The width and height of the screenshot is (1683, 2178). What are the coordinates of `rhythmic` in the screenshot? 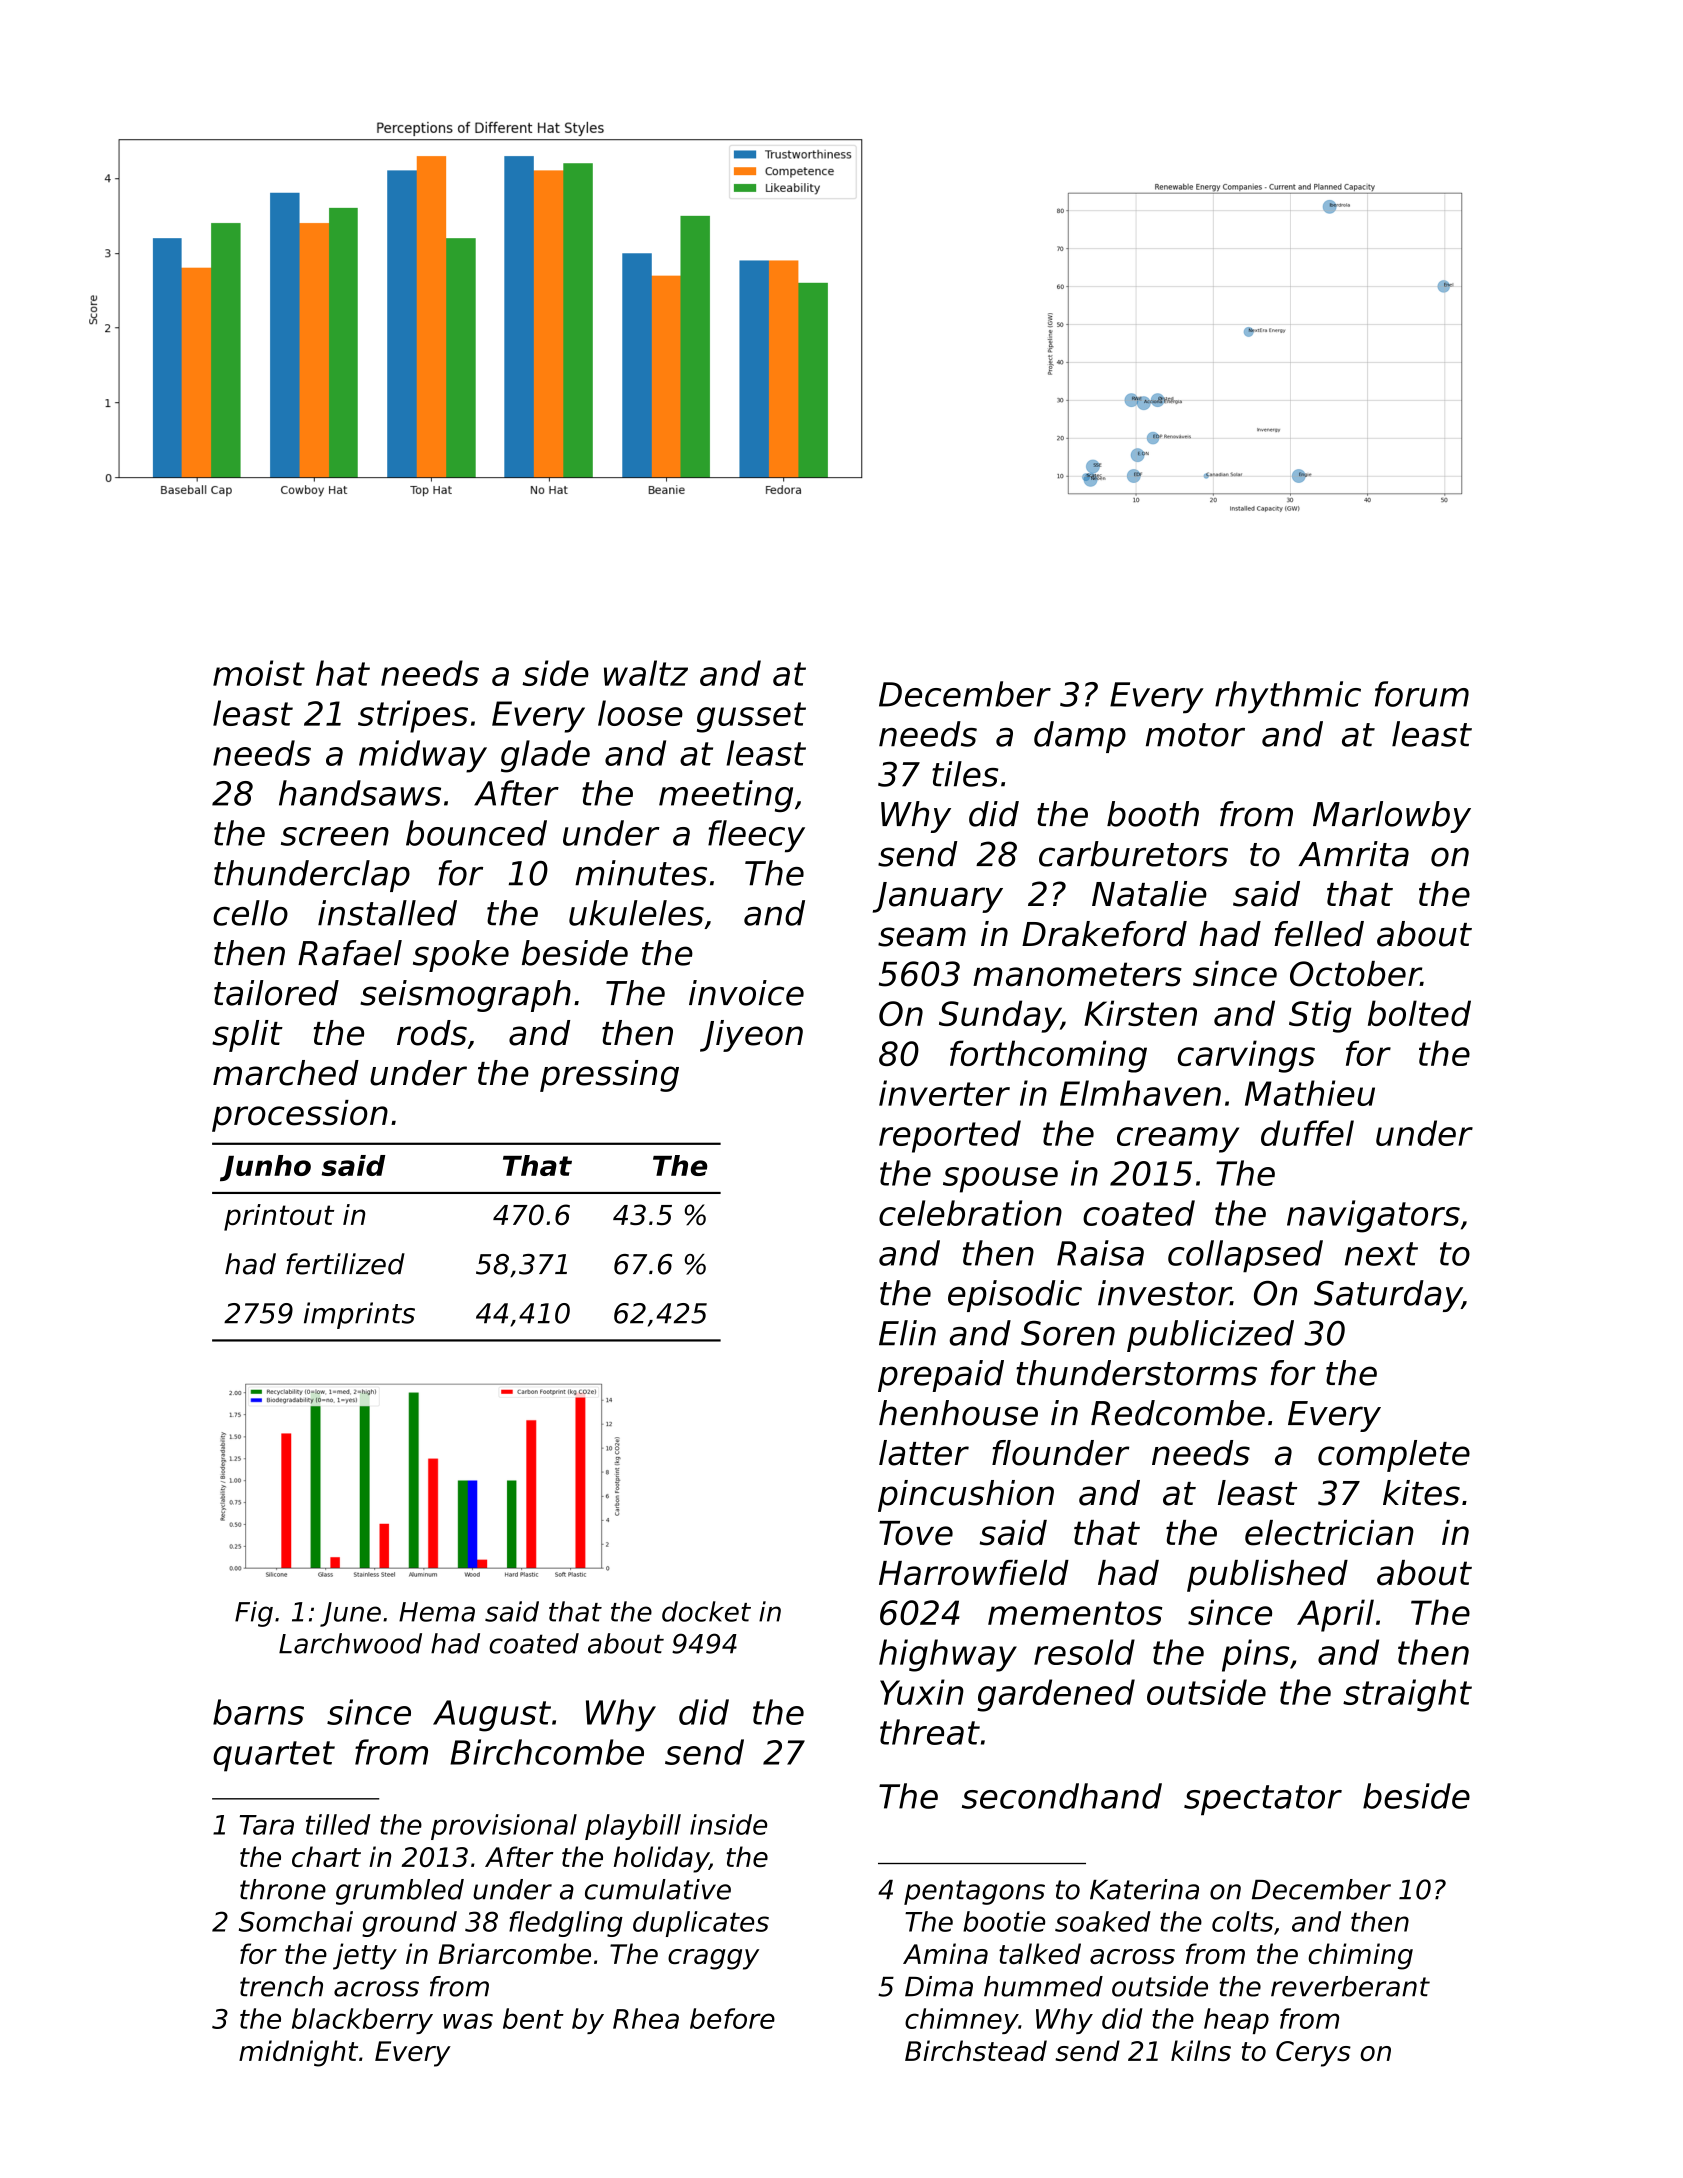 It's located at (1288, 697).
